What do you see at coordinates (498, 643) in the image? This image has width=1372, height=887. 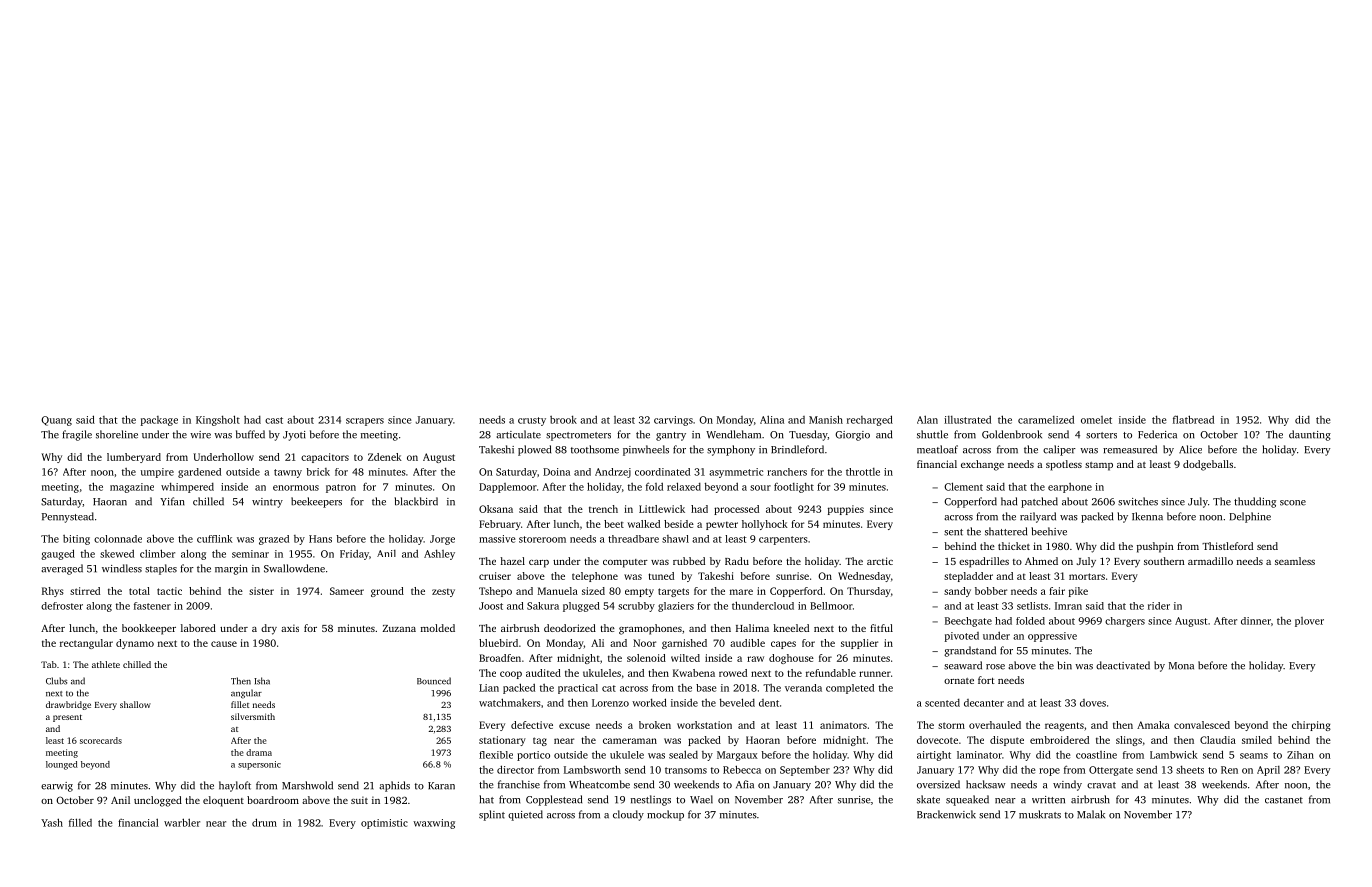 I see `bluebird` at bounding box center [498, 643].
